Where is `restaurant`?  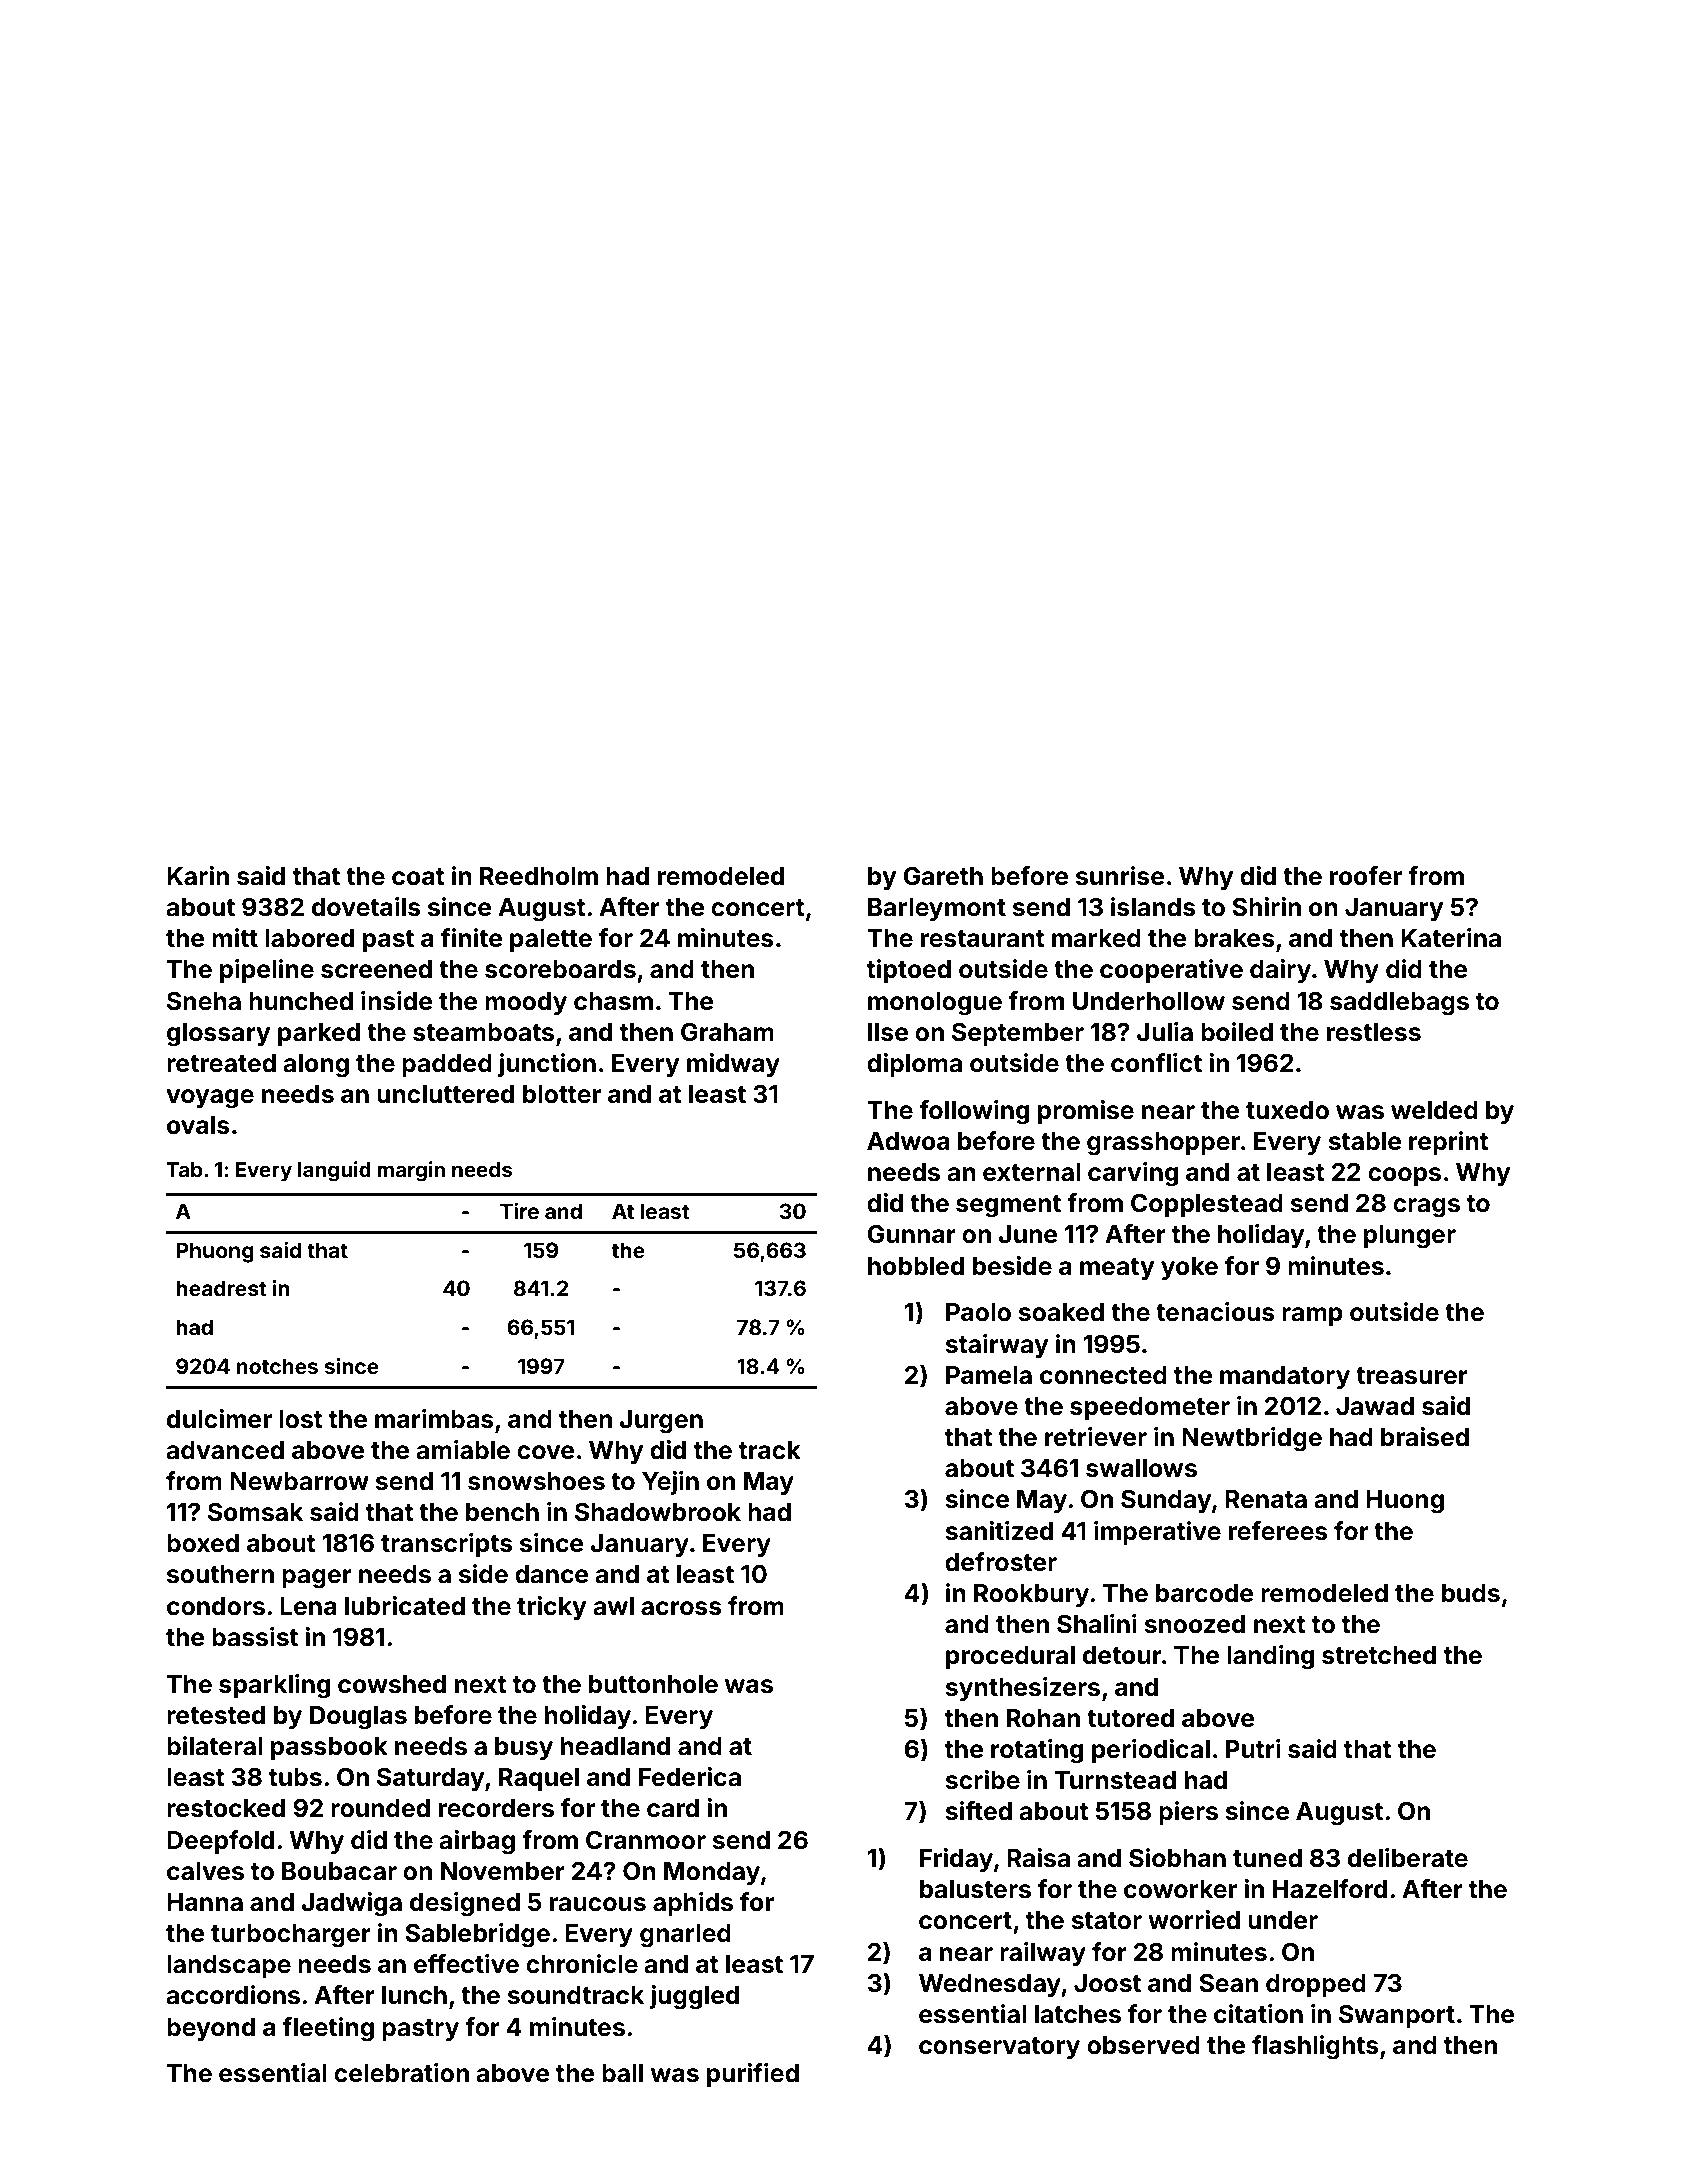 restaurant is located at coordinates (983, 939).
